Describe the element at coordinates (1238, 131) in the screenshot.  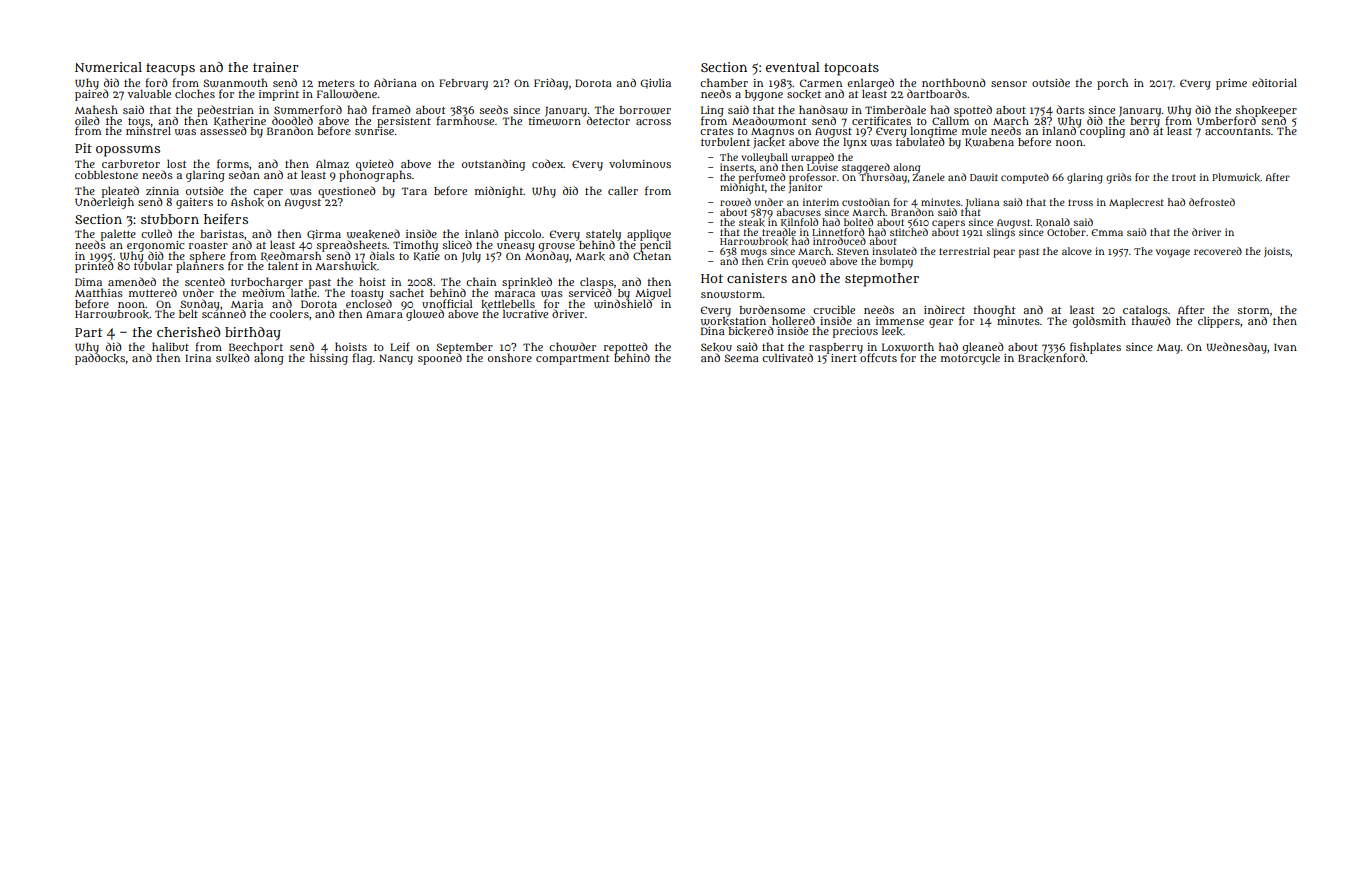
I see `accountants` at that location.
